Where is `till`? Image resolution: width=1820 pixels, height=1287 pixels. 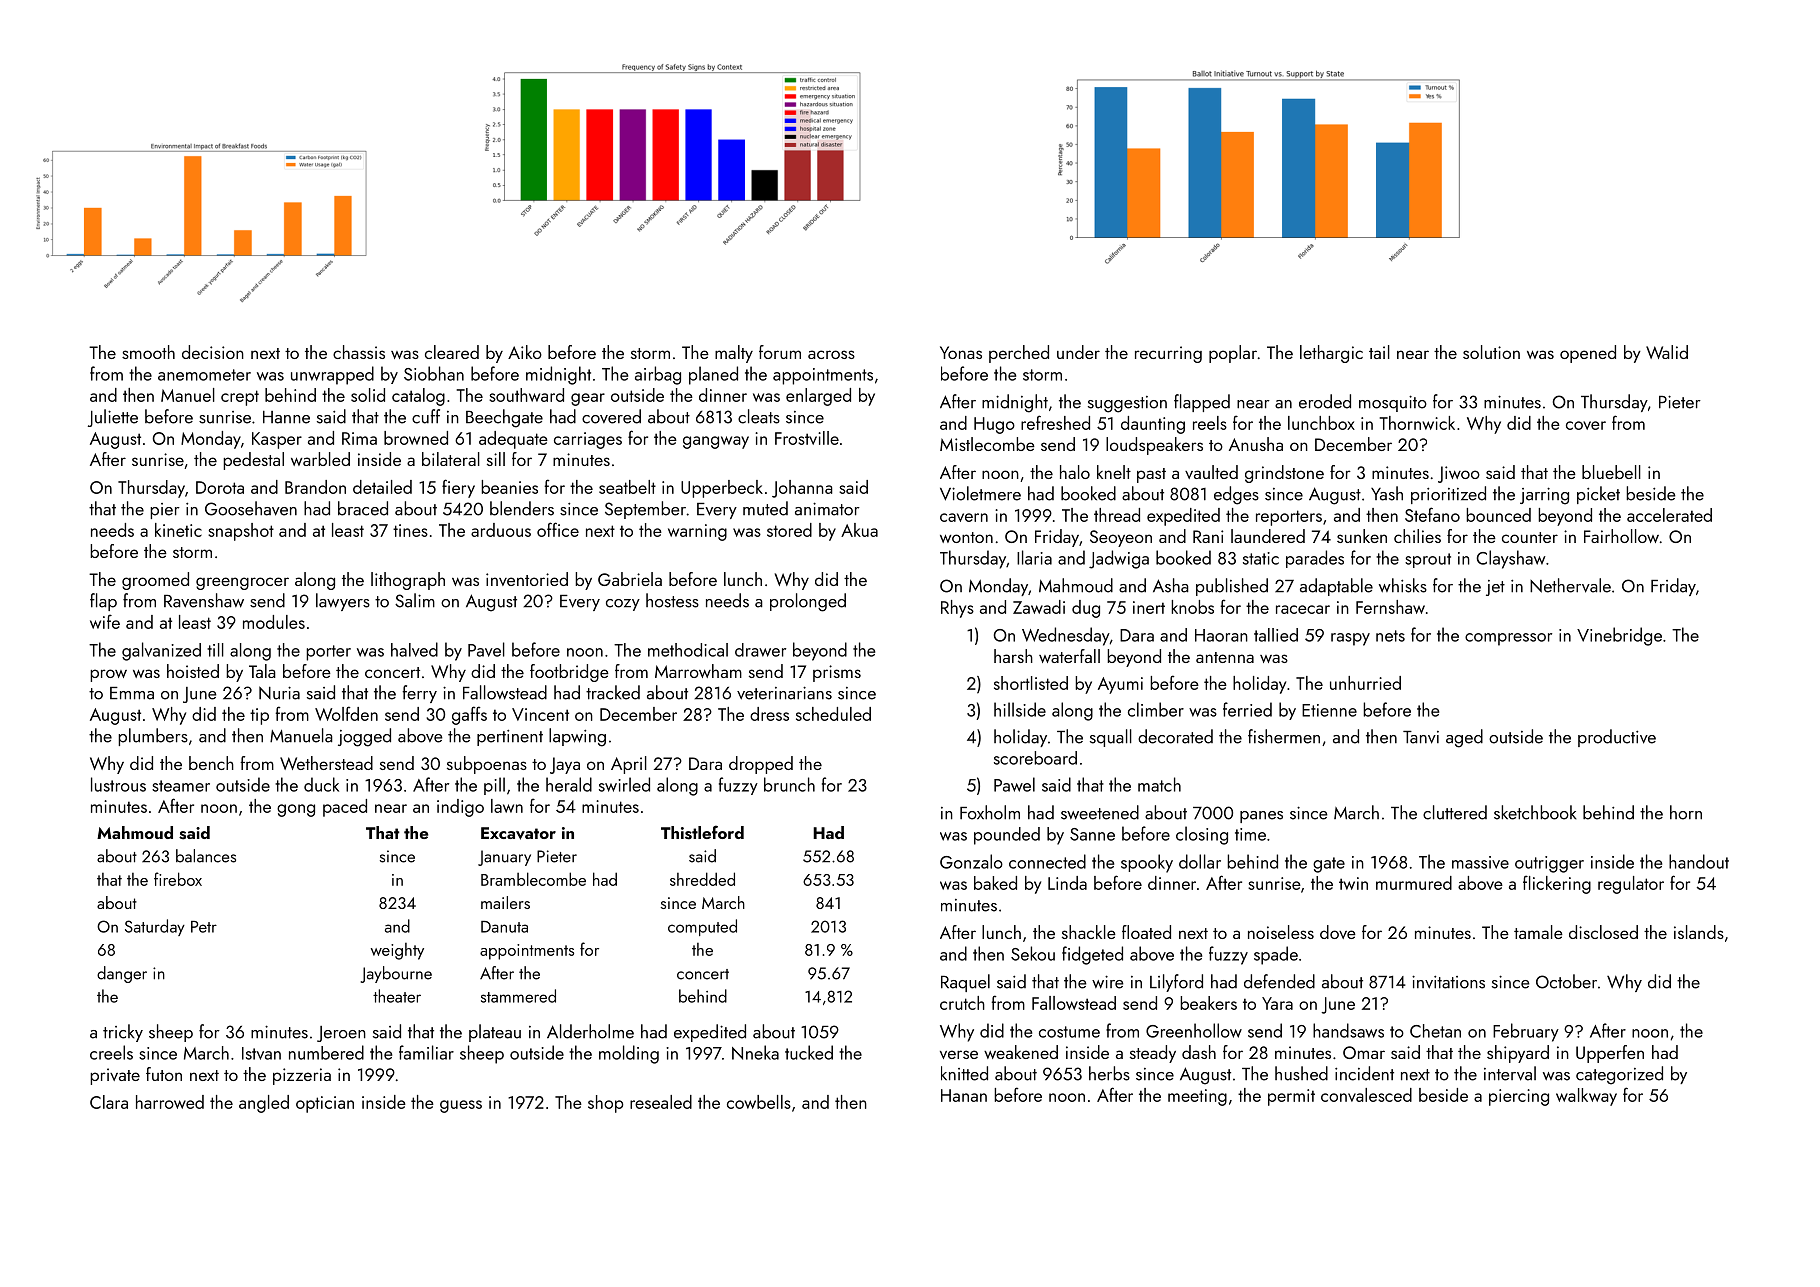
till is located at coordinates (215, 650).
